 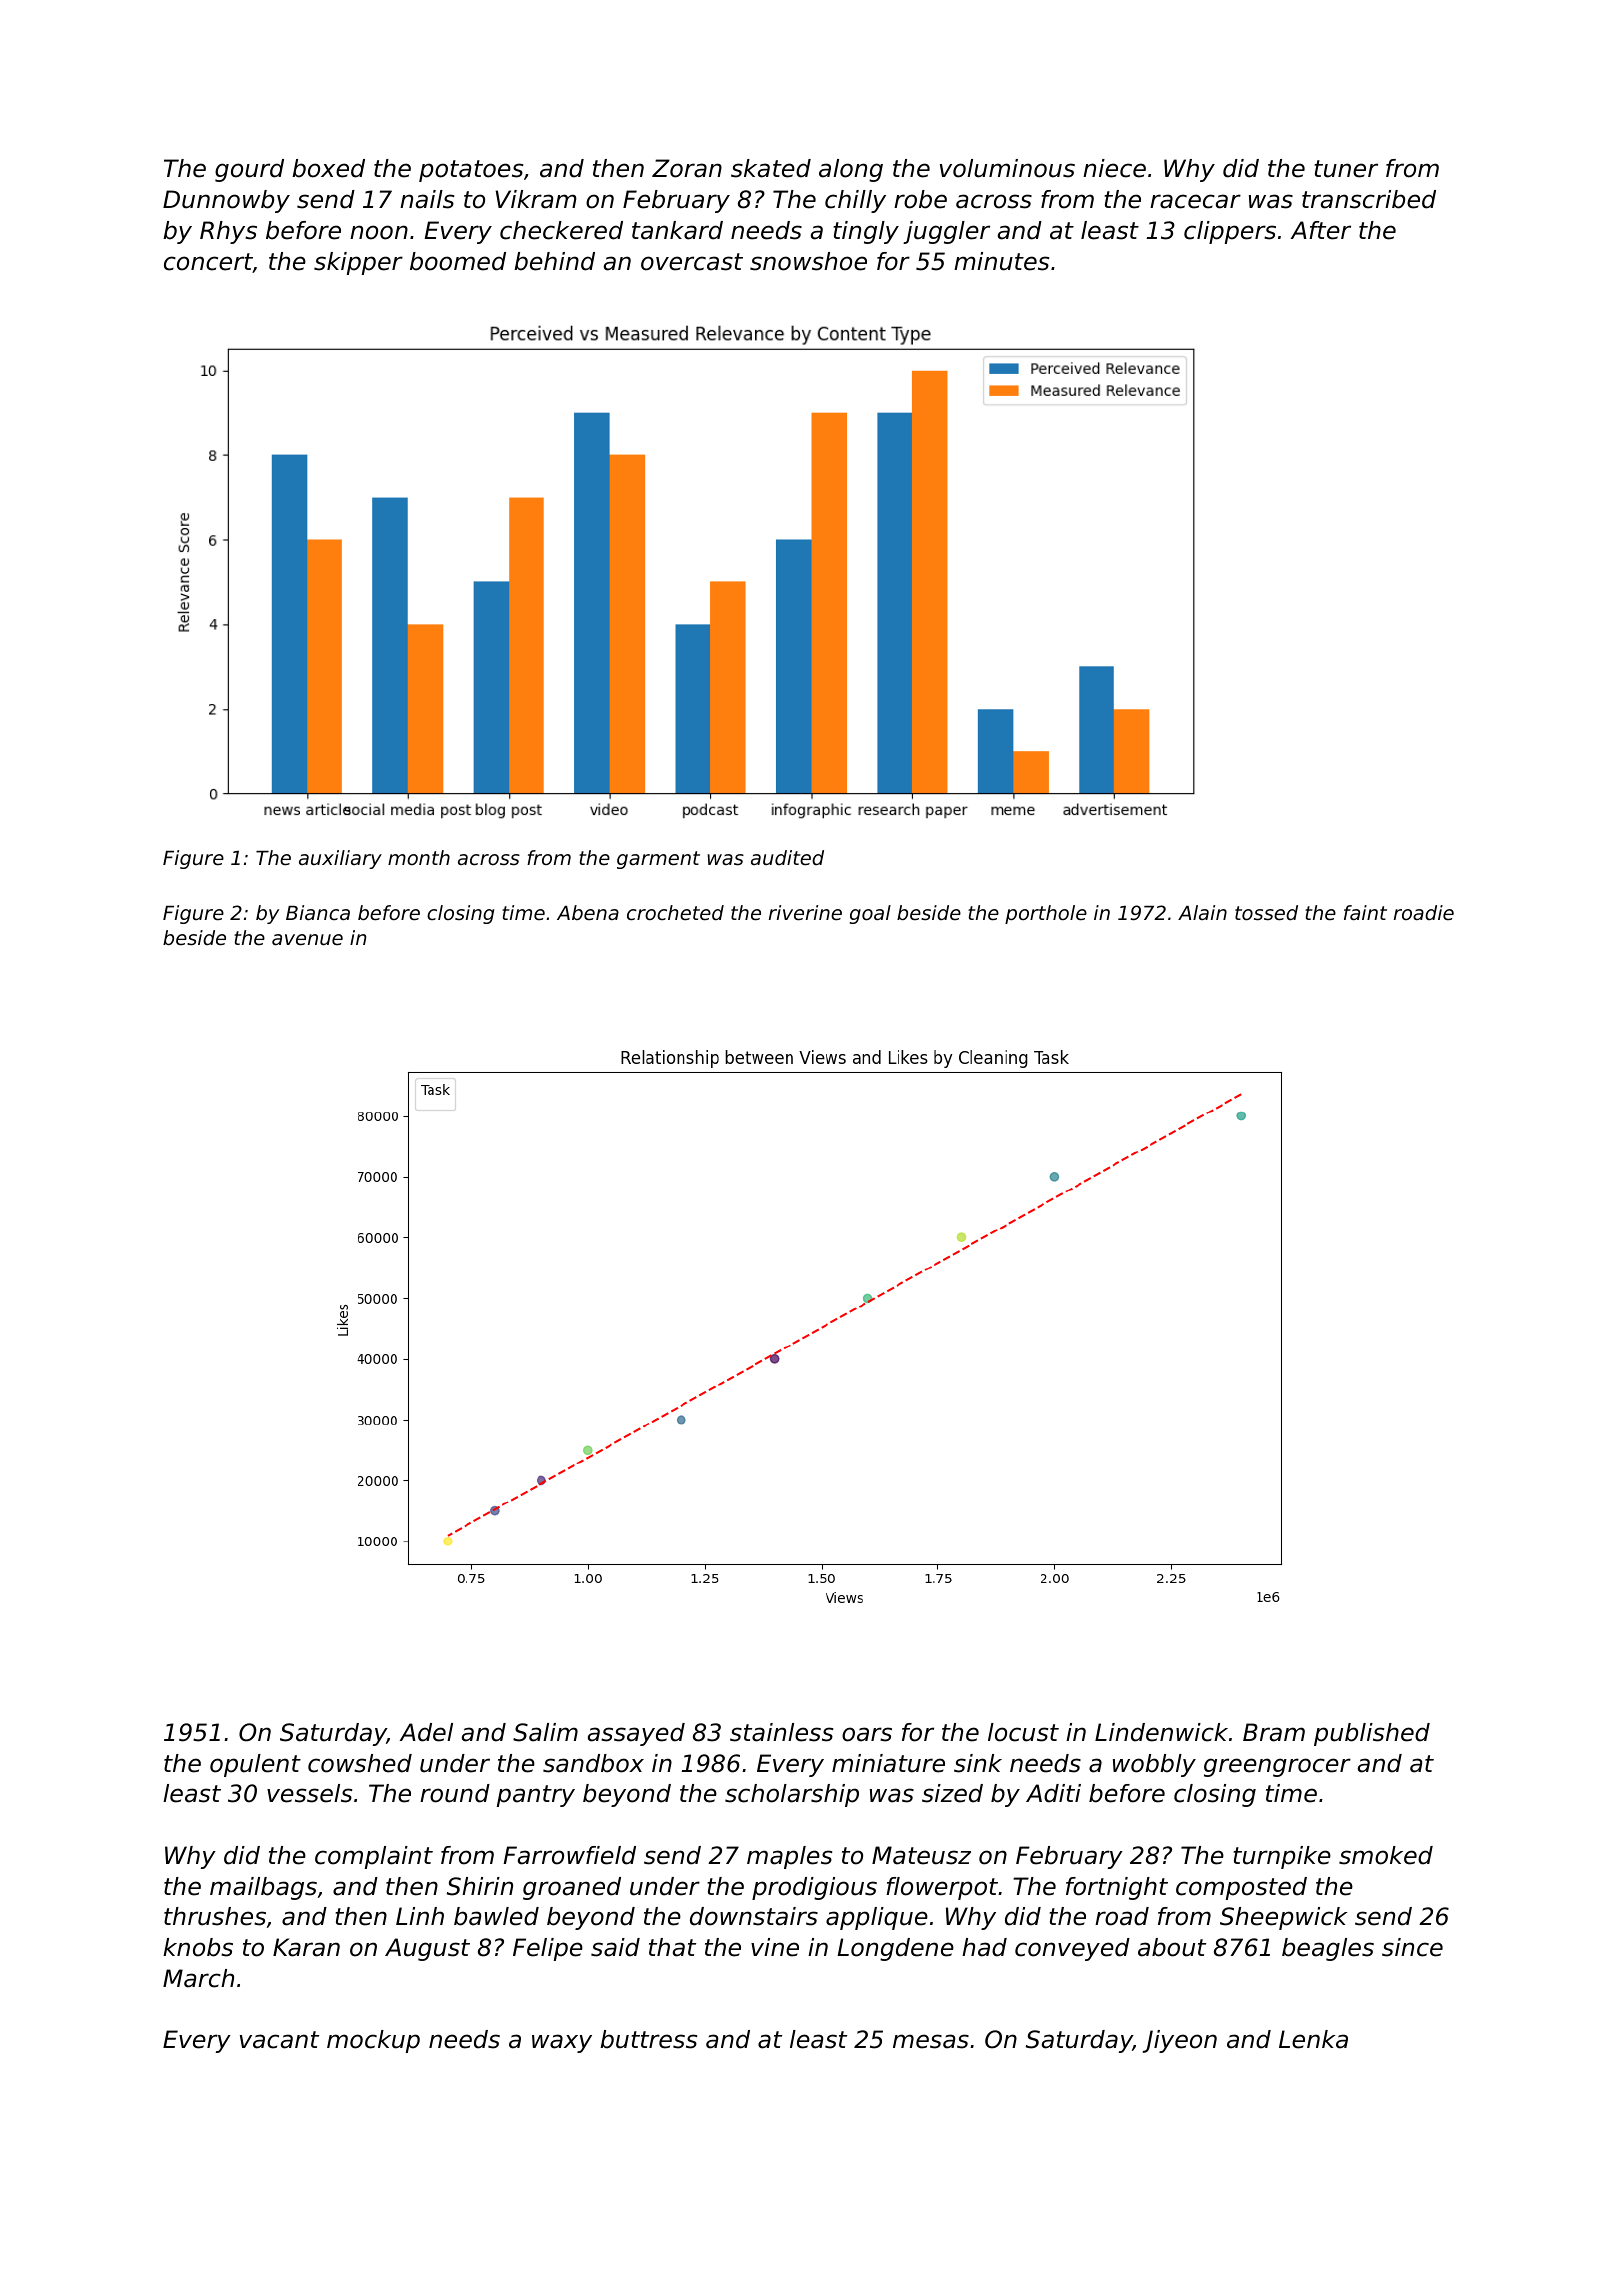 I want to click on Bram, so click(x=1274, y=1732).
